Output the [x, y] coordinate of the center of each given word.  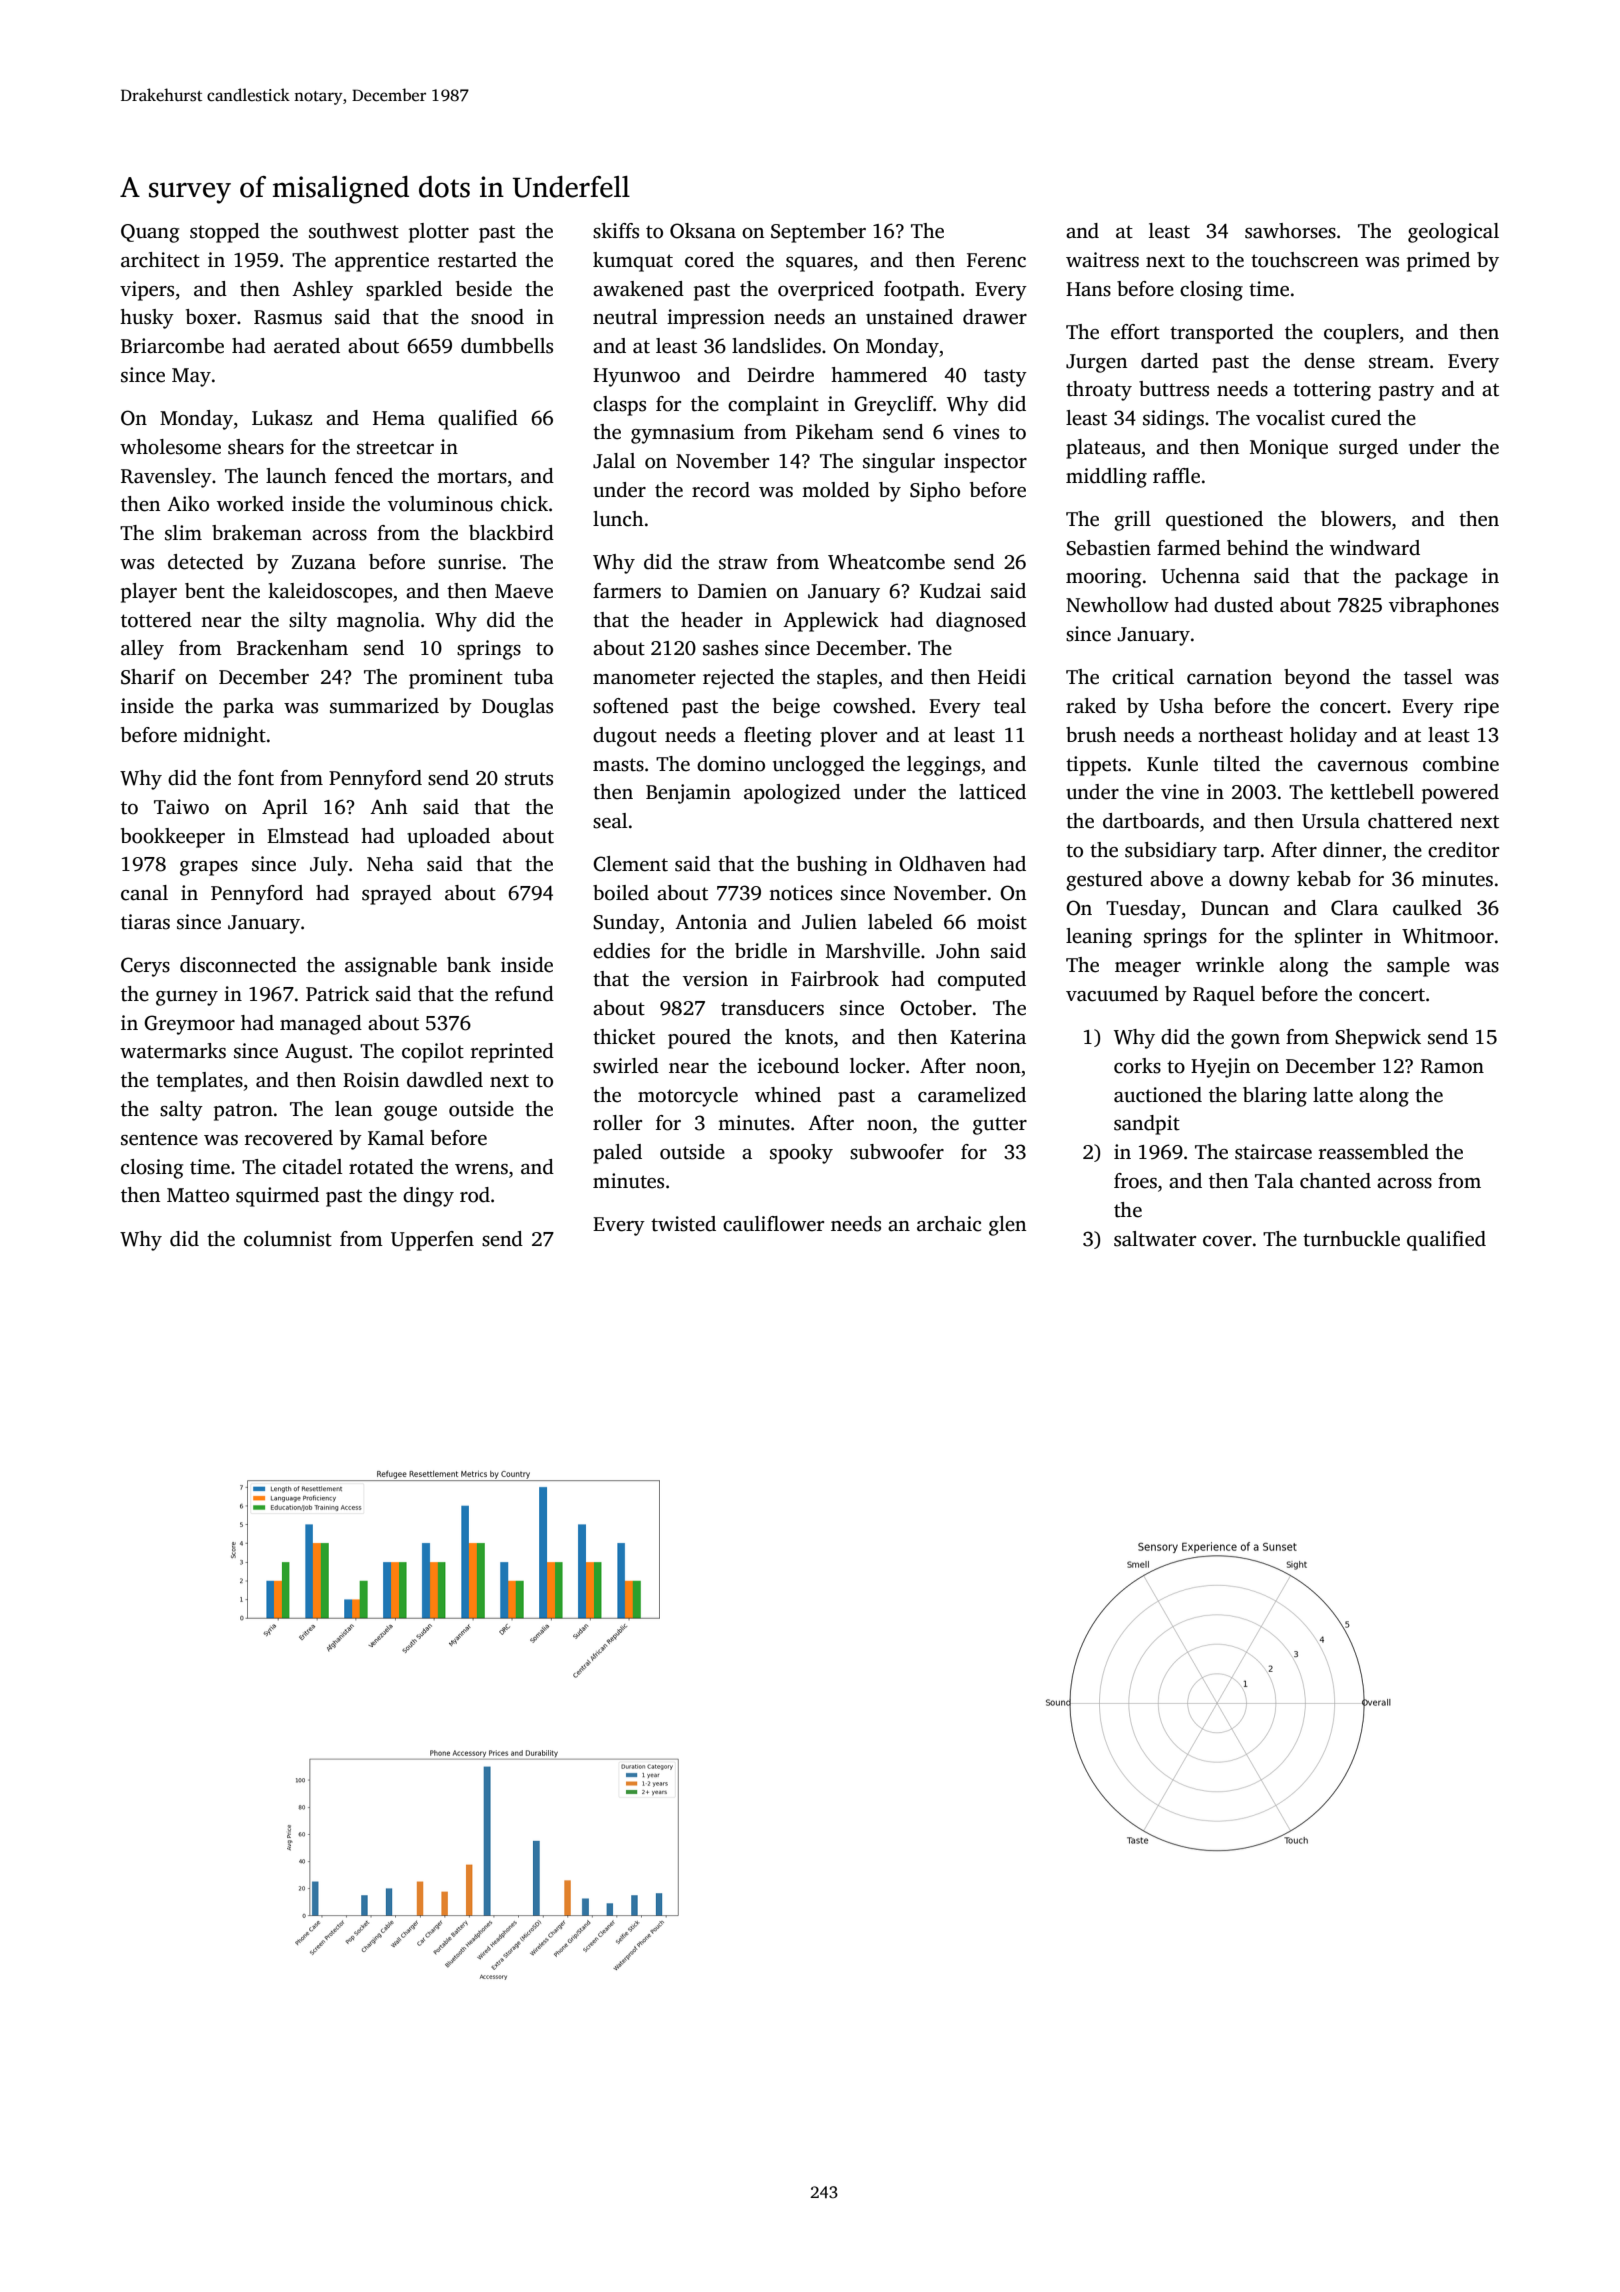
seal [610, 821]
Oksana [703, 231]
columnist [288, 1239]
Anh [389, 806]
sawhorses [1290, 231]
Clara [1354, 908]
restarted [477, 260]
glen [1007, 1226]
